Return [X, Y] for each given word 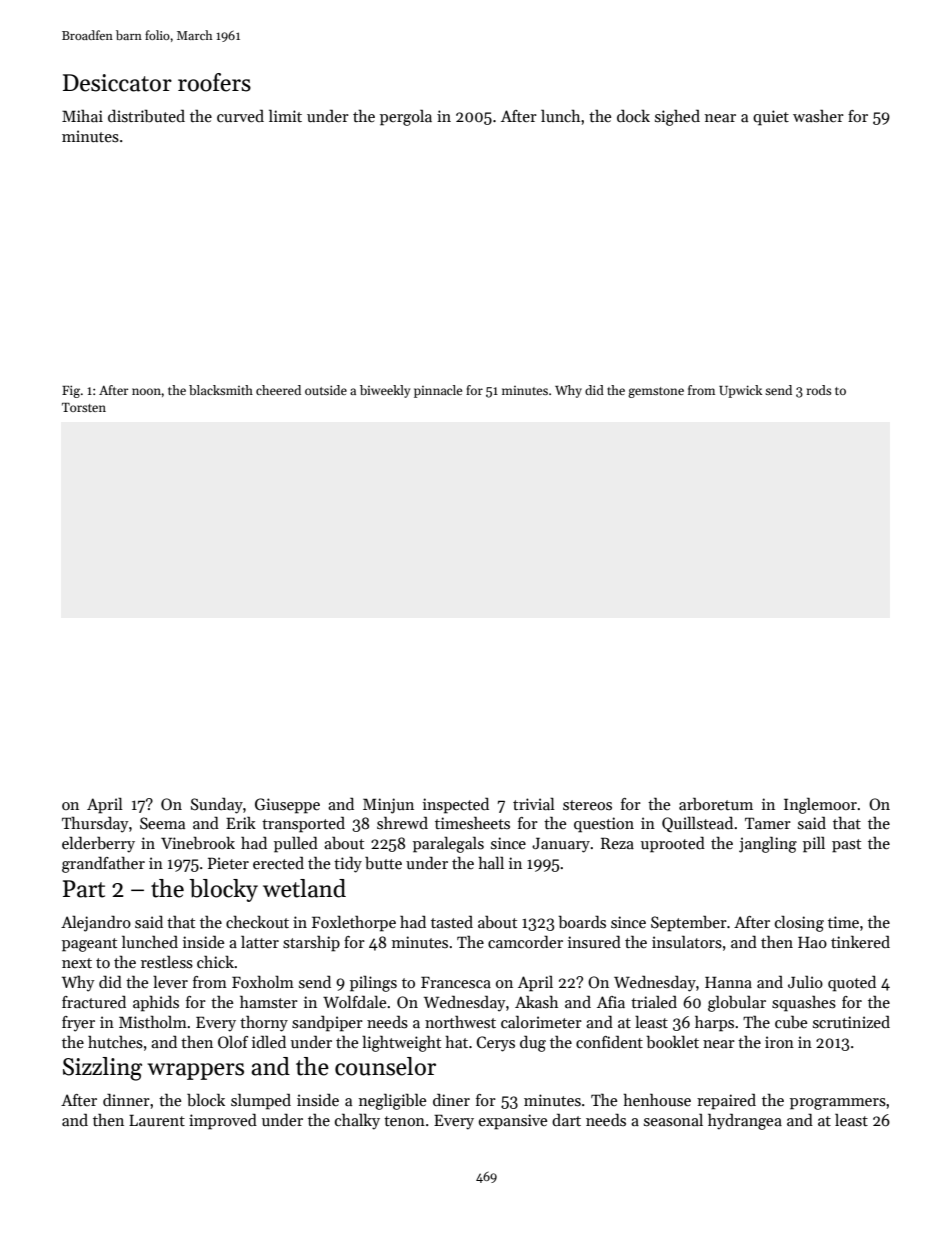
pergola [406, 118]
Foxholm [263, 982]
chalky [357, 1122]
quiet [771, 118]
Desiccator [117, 83]
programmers [838, 1104]
